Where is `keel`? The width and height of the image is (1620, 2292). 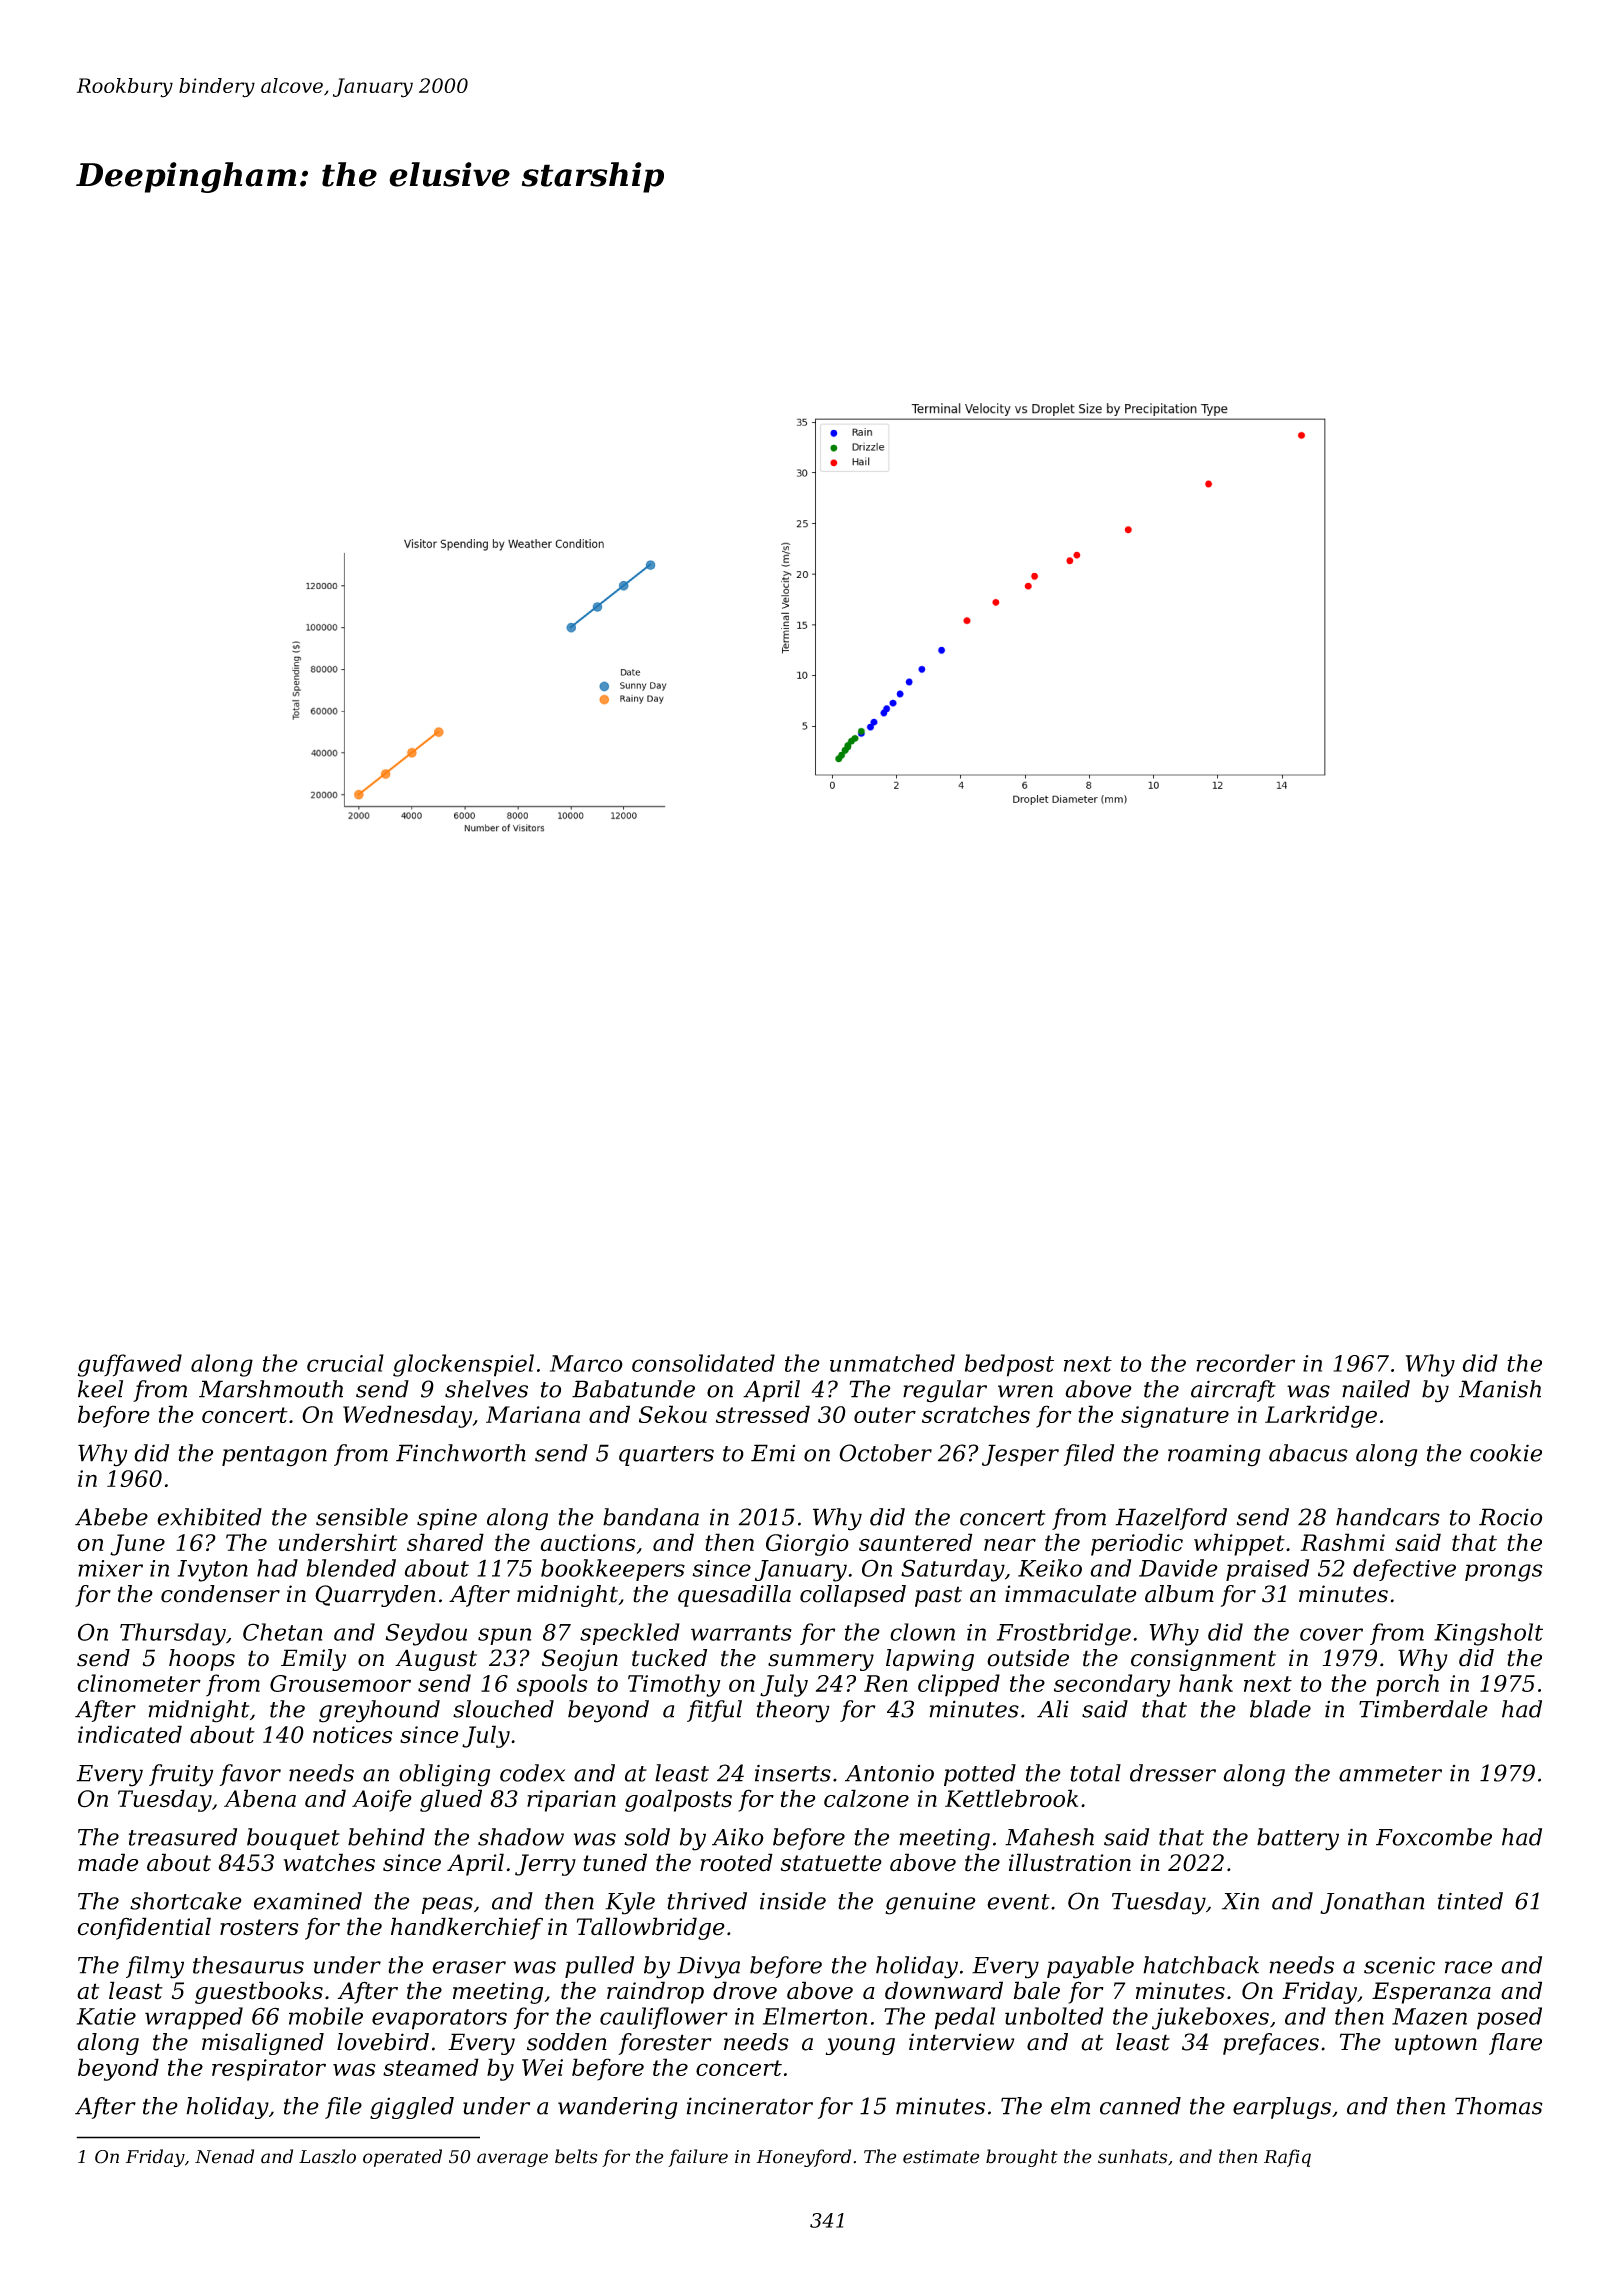 keel is located at coordinates (100, 1389).
